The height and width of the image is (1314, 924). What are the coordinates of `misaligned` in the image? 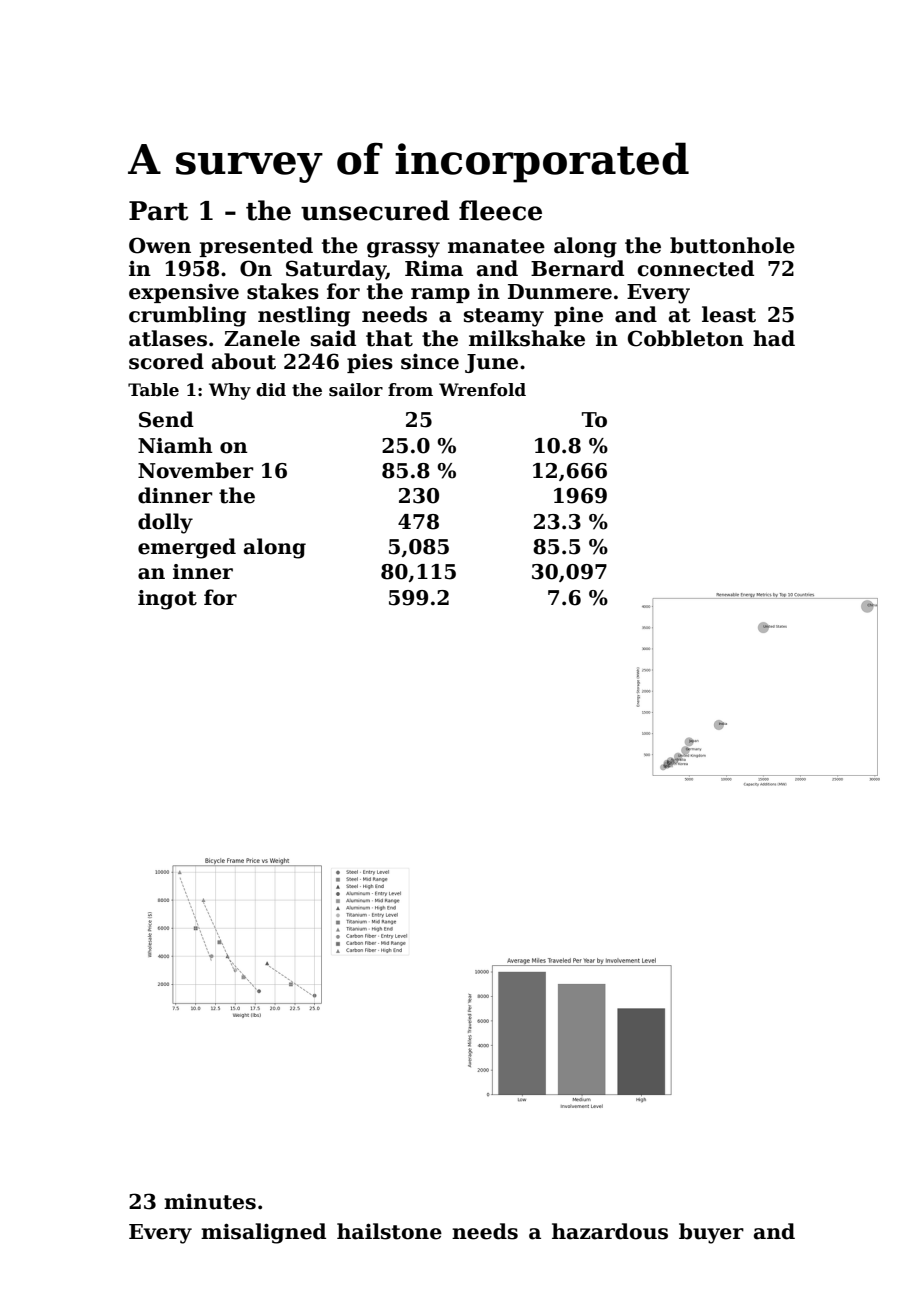 It's located at (263, 1233).
